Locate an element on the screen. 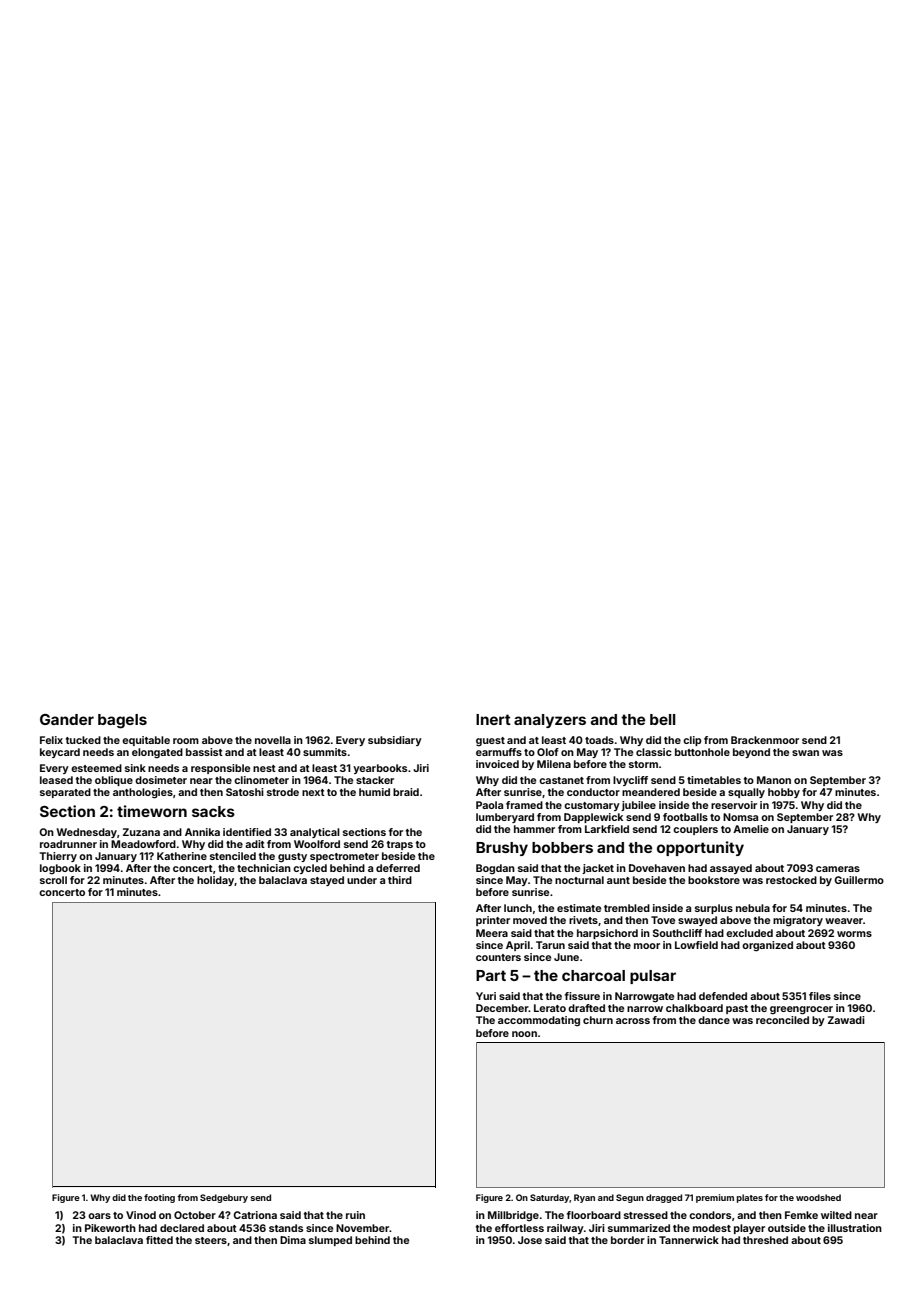 Image resolution: width=924 pixels, height=1308 pixels. Saturday is located at coordinates (550, 1198).
